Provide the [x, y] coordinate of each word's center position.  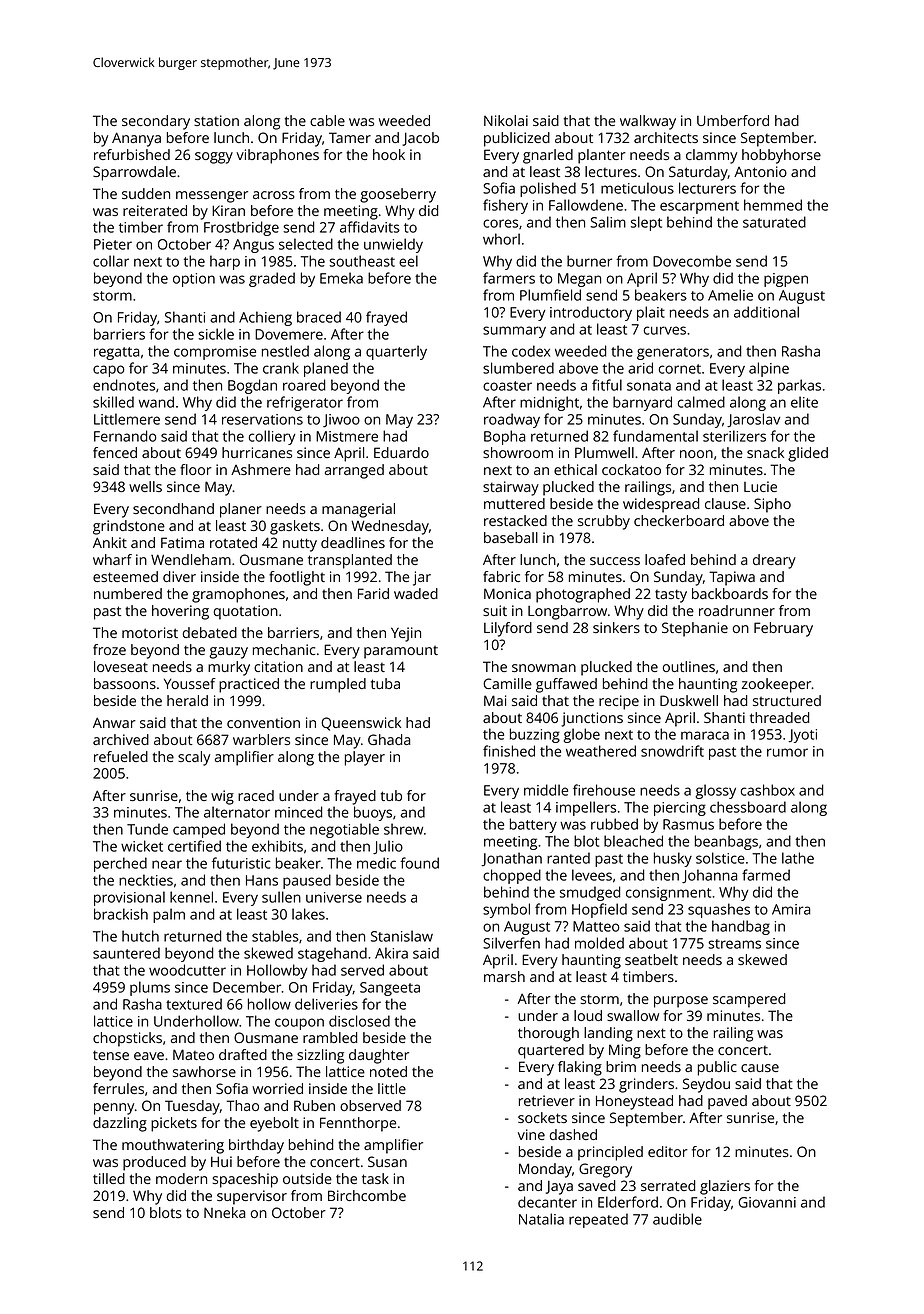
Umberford [733, 120]
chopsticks [127, 1039]
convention [263, 722]
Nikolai [506, 120]
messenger [212, 197]
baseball [511, 537]
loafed [665, 559]
